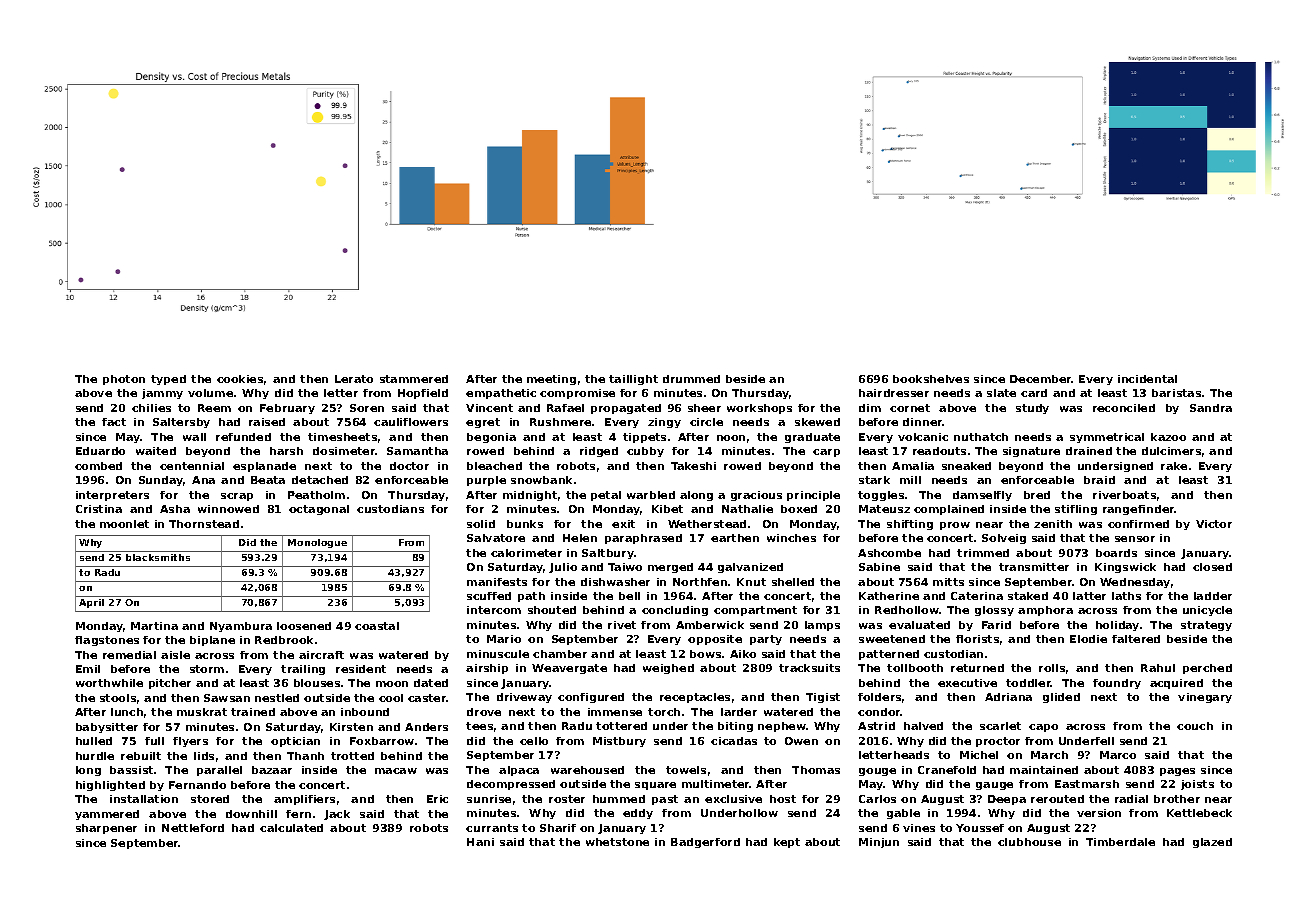 Image resolution: width=1308 pixels, height=924 pixels. Describe the element at coordinates (823, 698) in the image. I see `Tigist` at that location.
